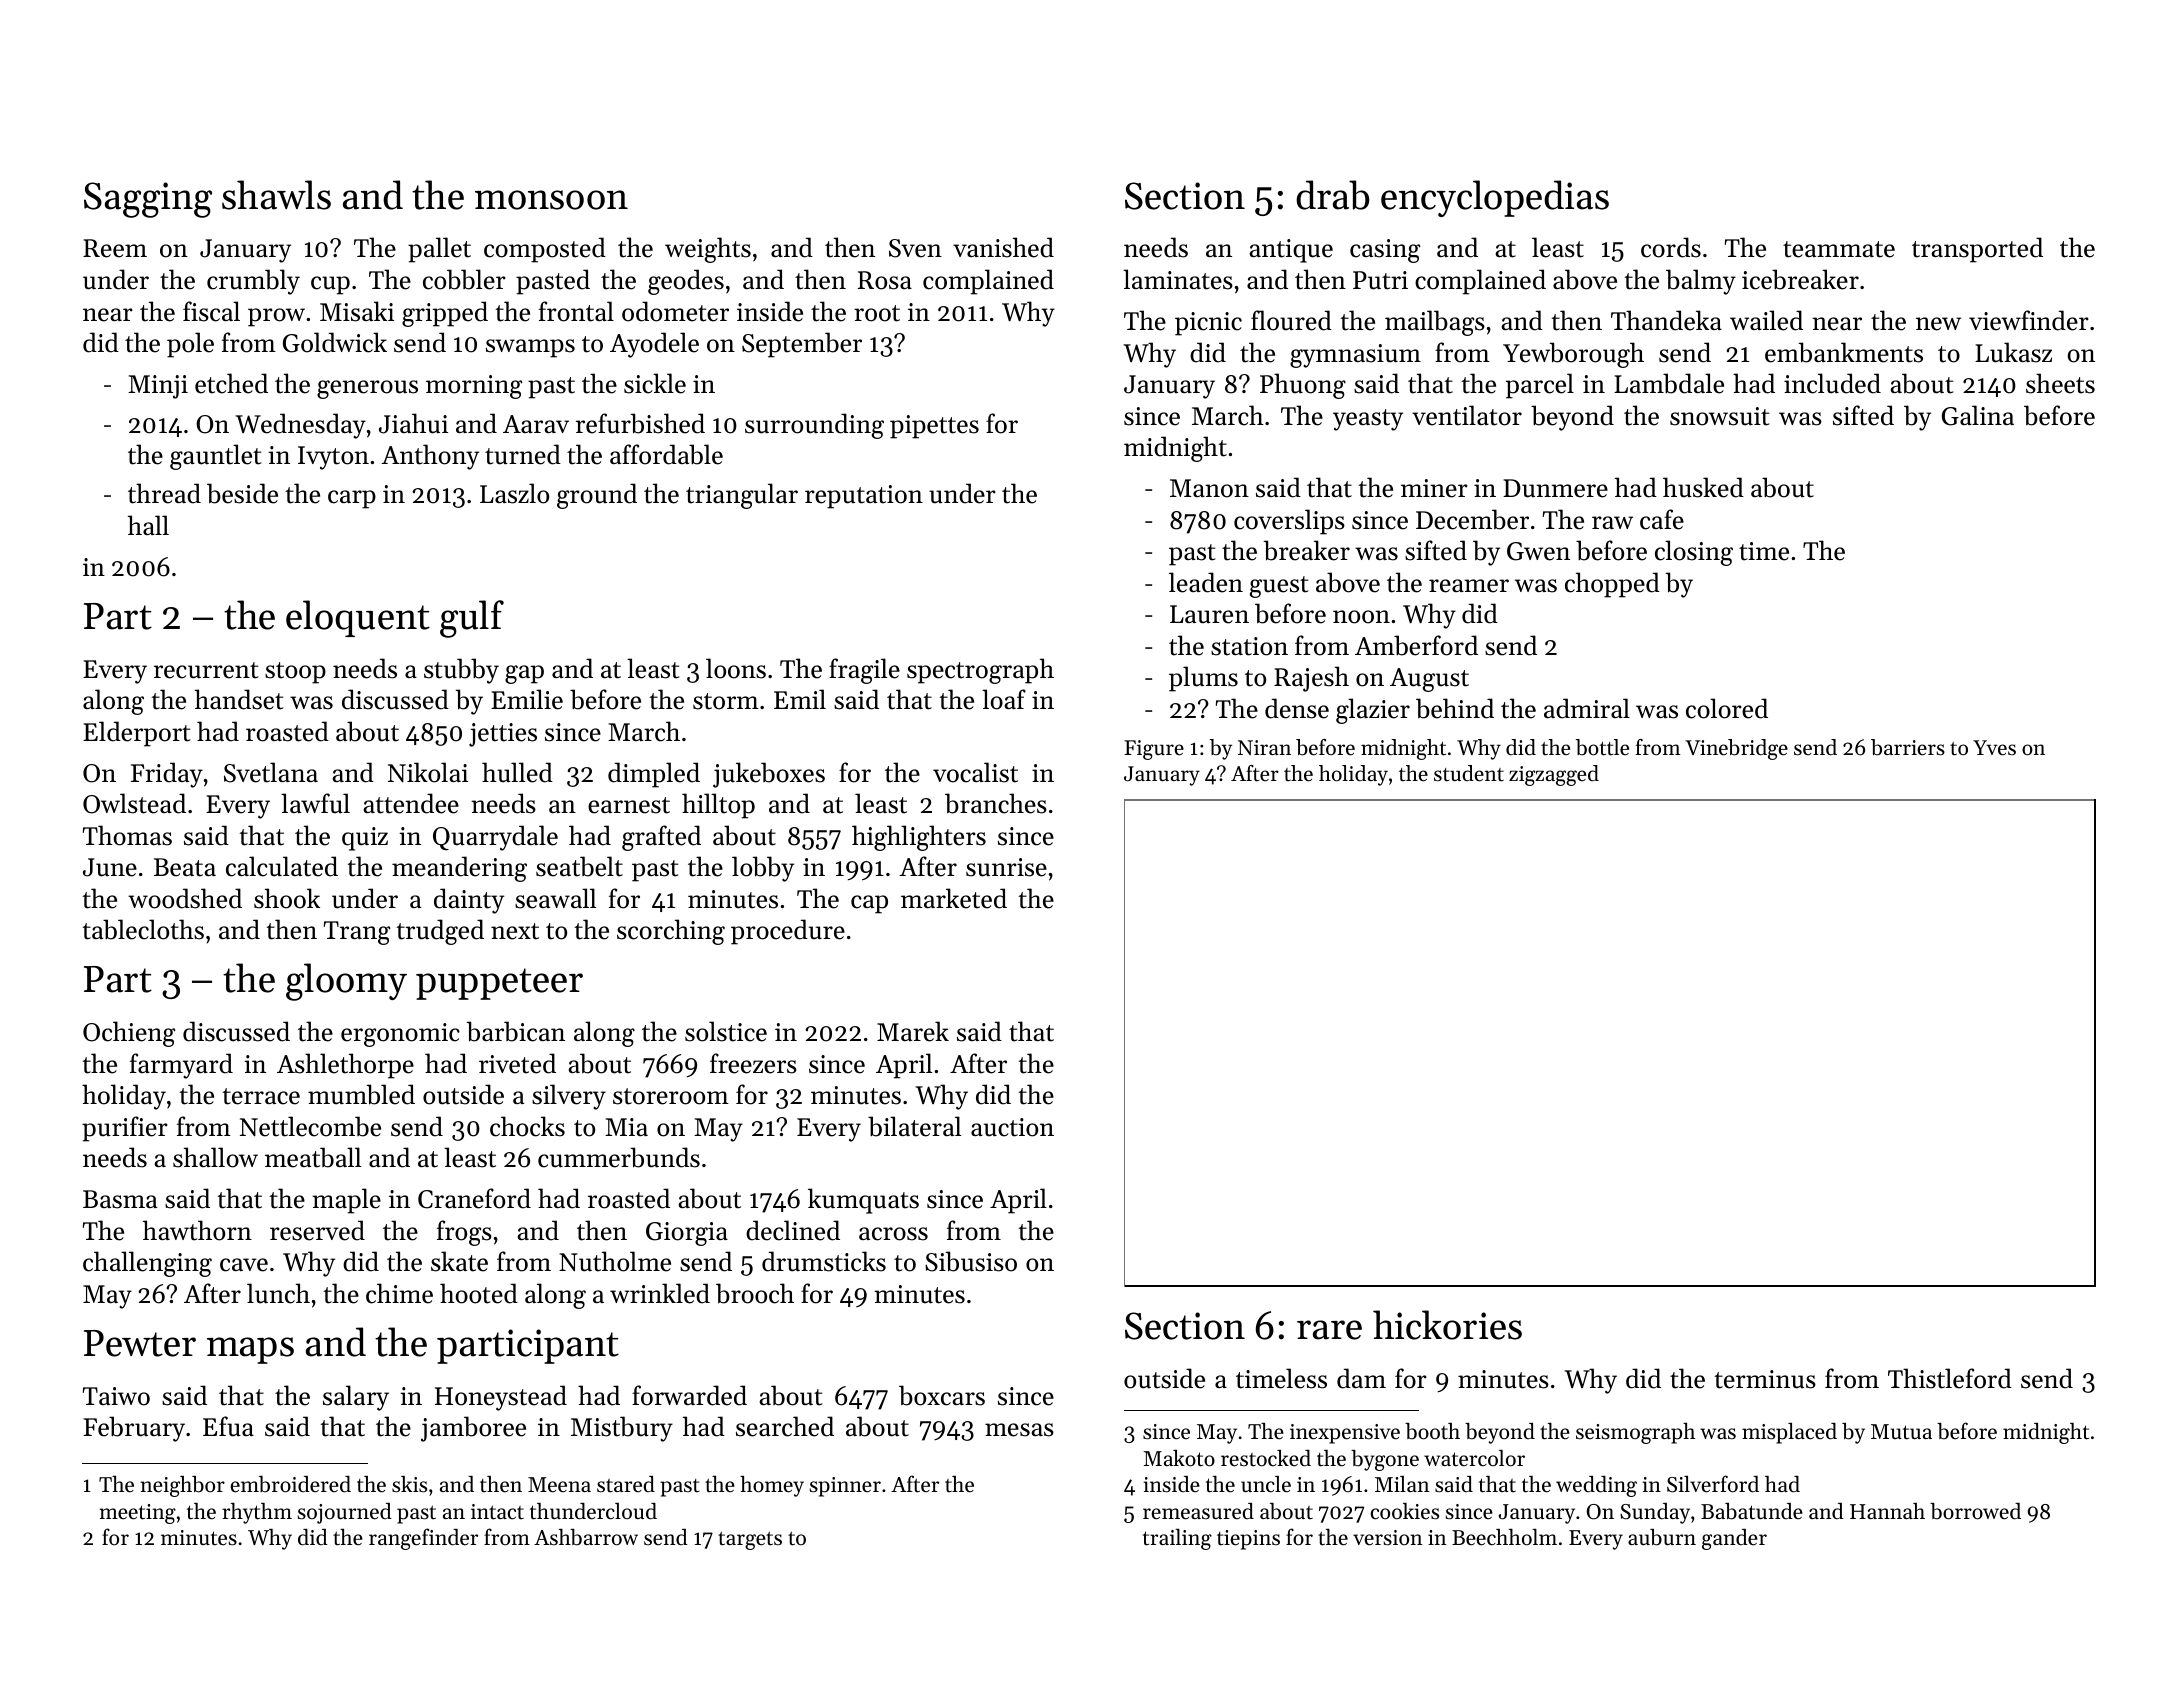 This screenshot has height=1683, width=2178. What do you see at coordinates (1950, 1378) in the screenshot?
I see `Thistleford` at bounding box center [1950, 1378].
